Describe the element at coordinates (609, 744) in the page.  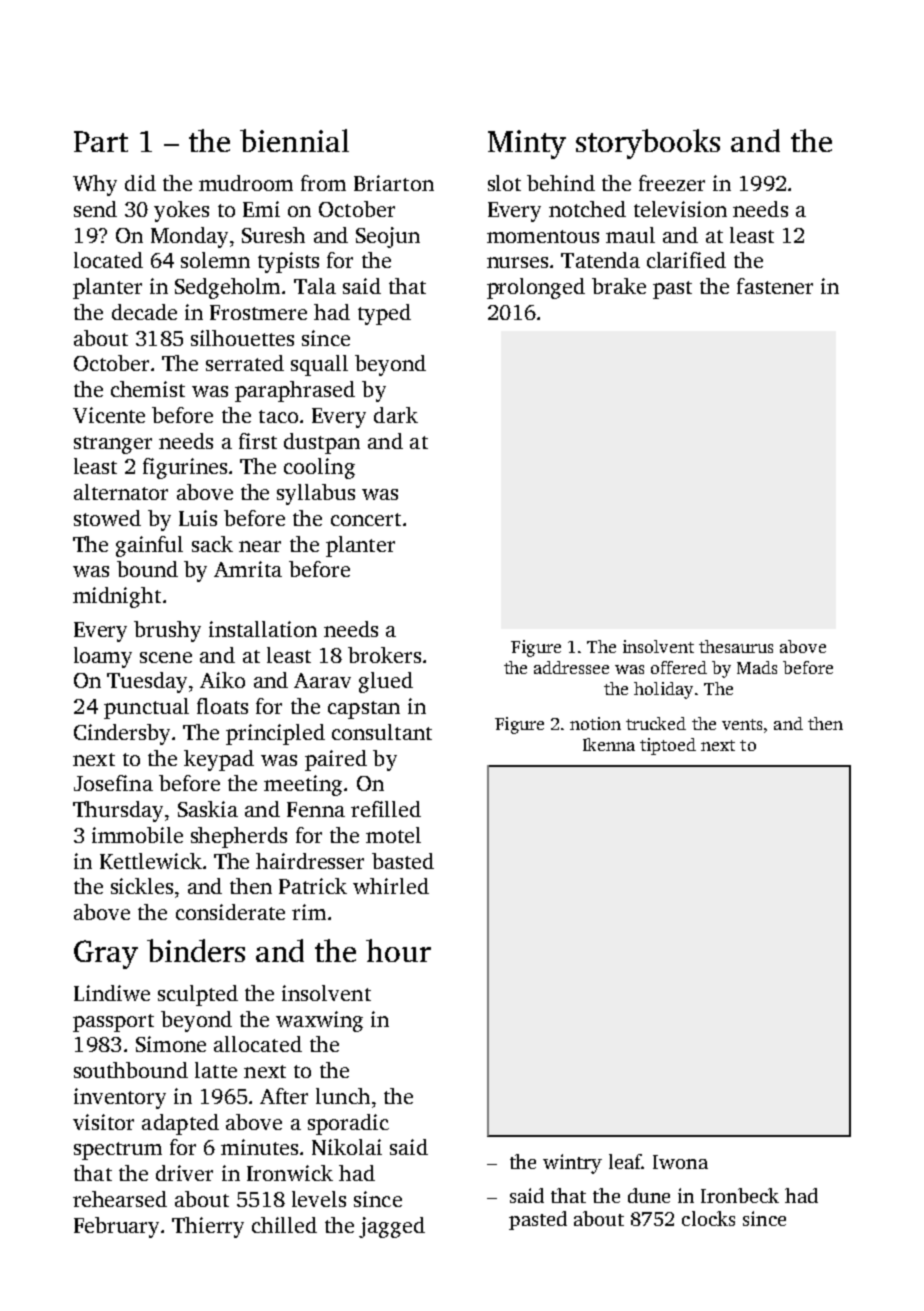
I see `Ikenna` at that location.
